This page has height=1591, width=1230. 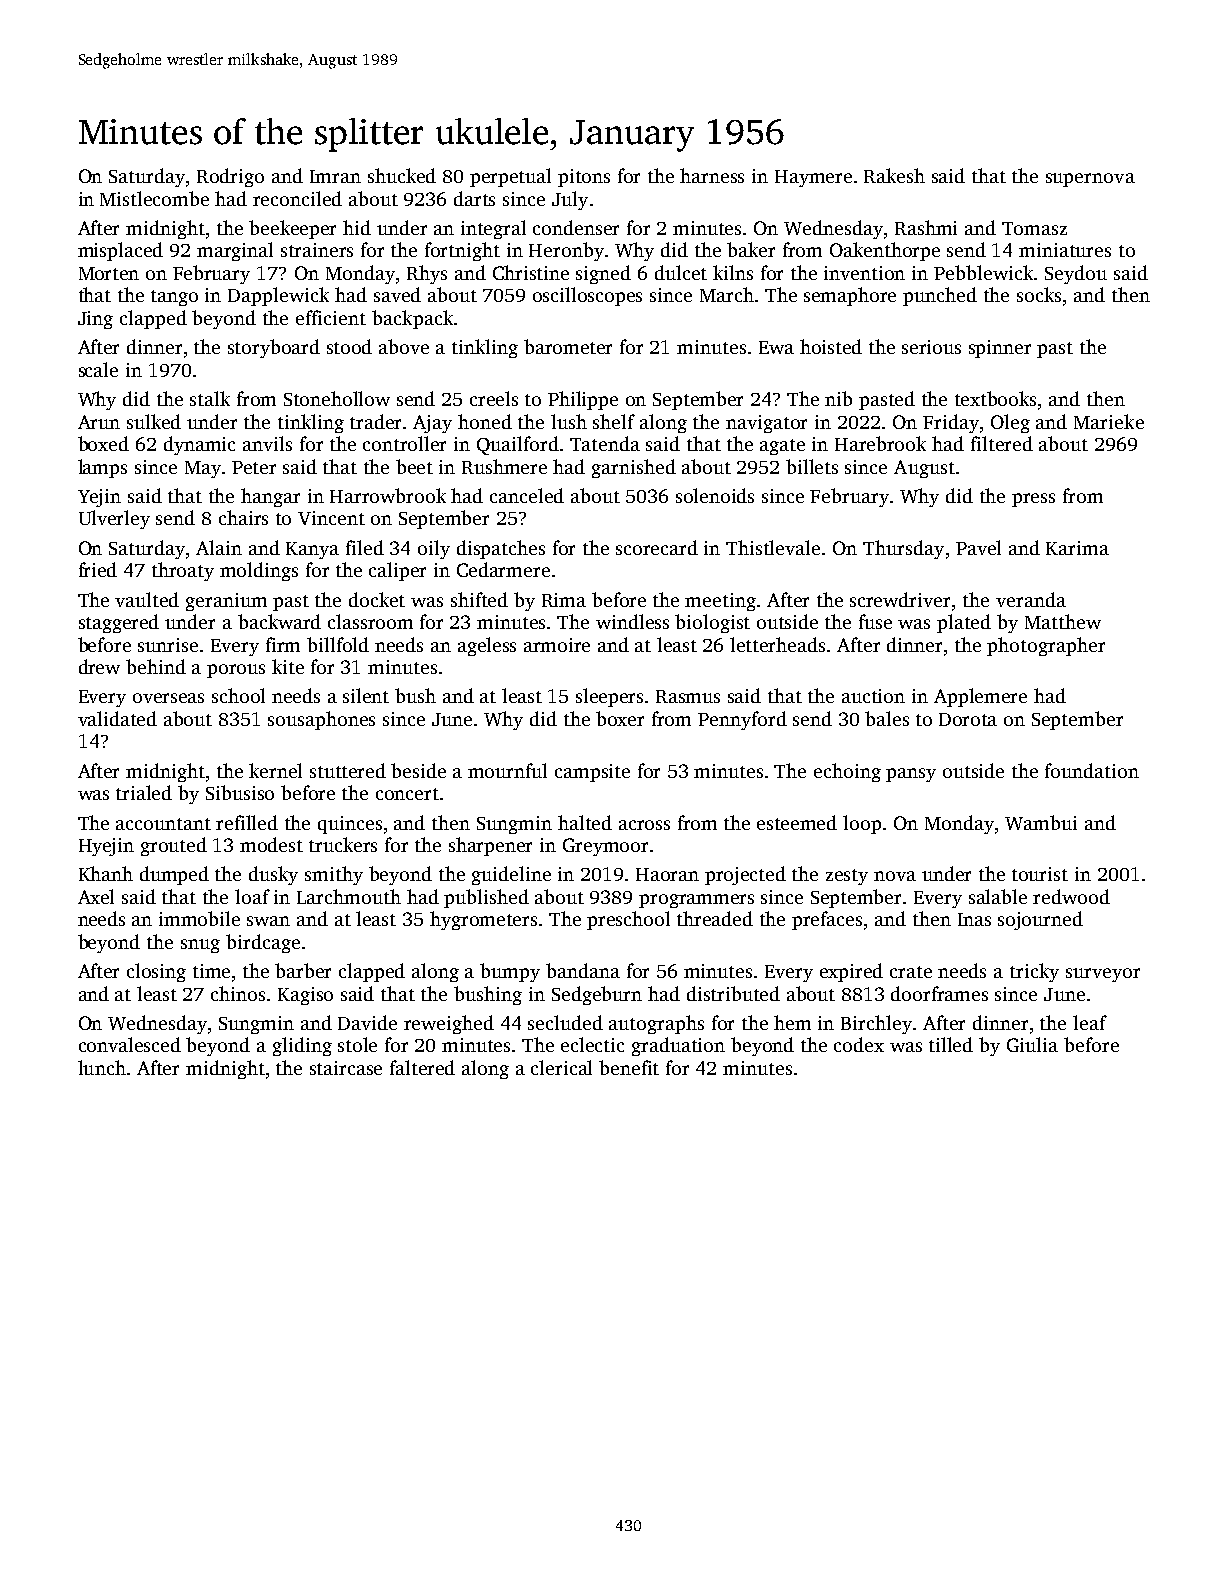 What do you see at coordinates (1090, 1022) in the page?
I see `leaf` at bounding box center [1090, 1022].
